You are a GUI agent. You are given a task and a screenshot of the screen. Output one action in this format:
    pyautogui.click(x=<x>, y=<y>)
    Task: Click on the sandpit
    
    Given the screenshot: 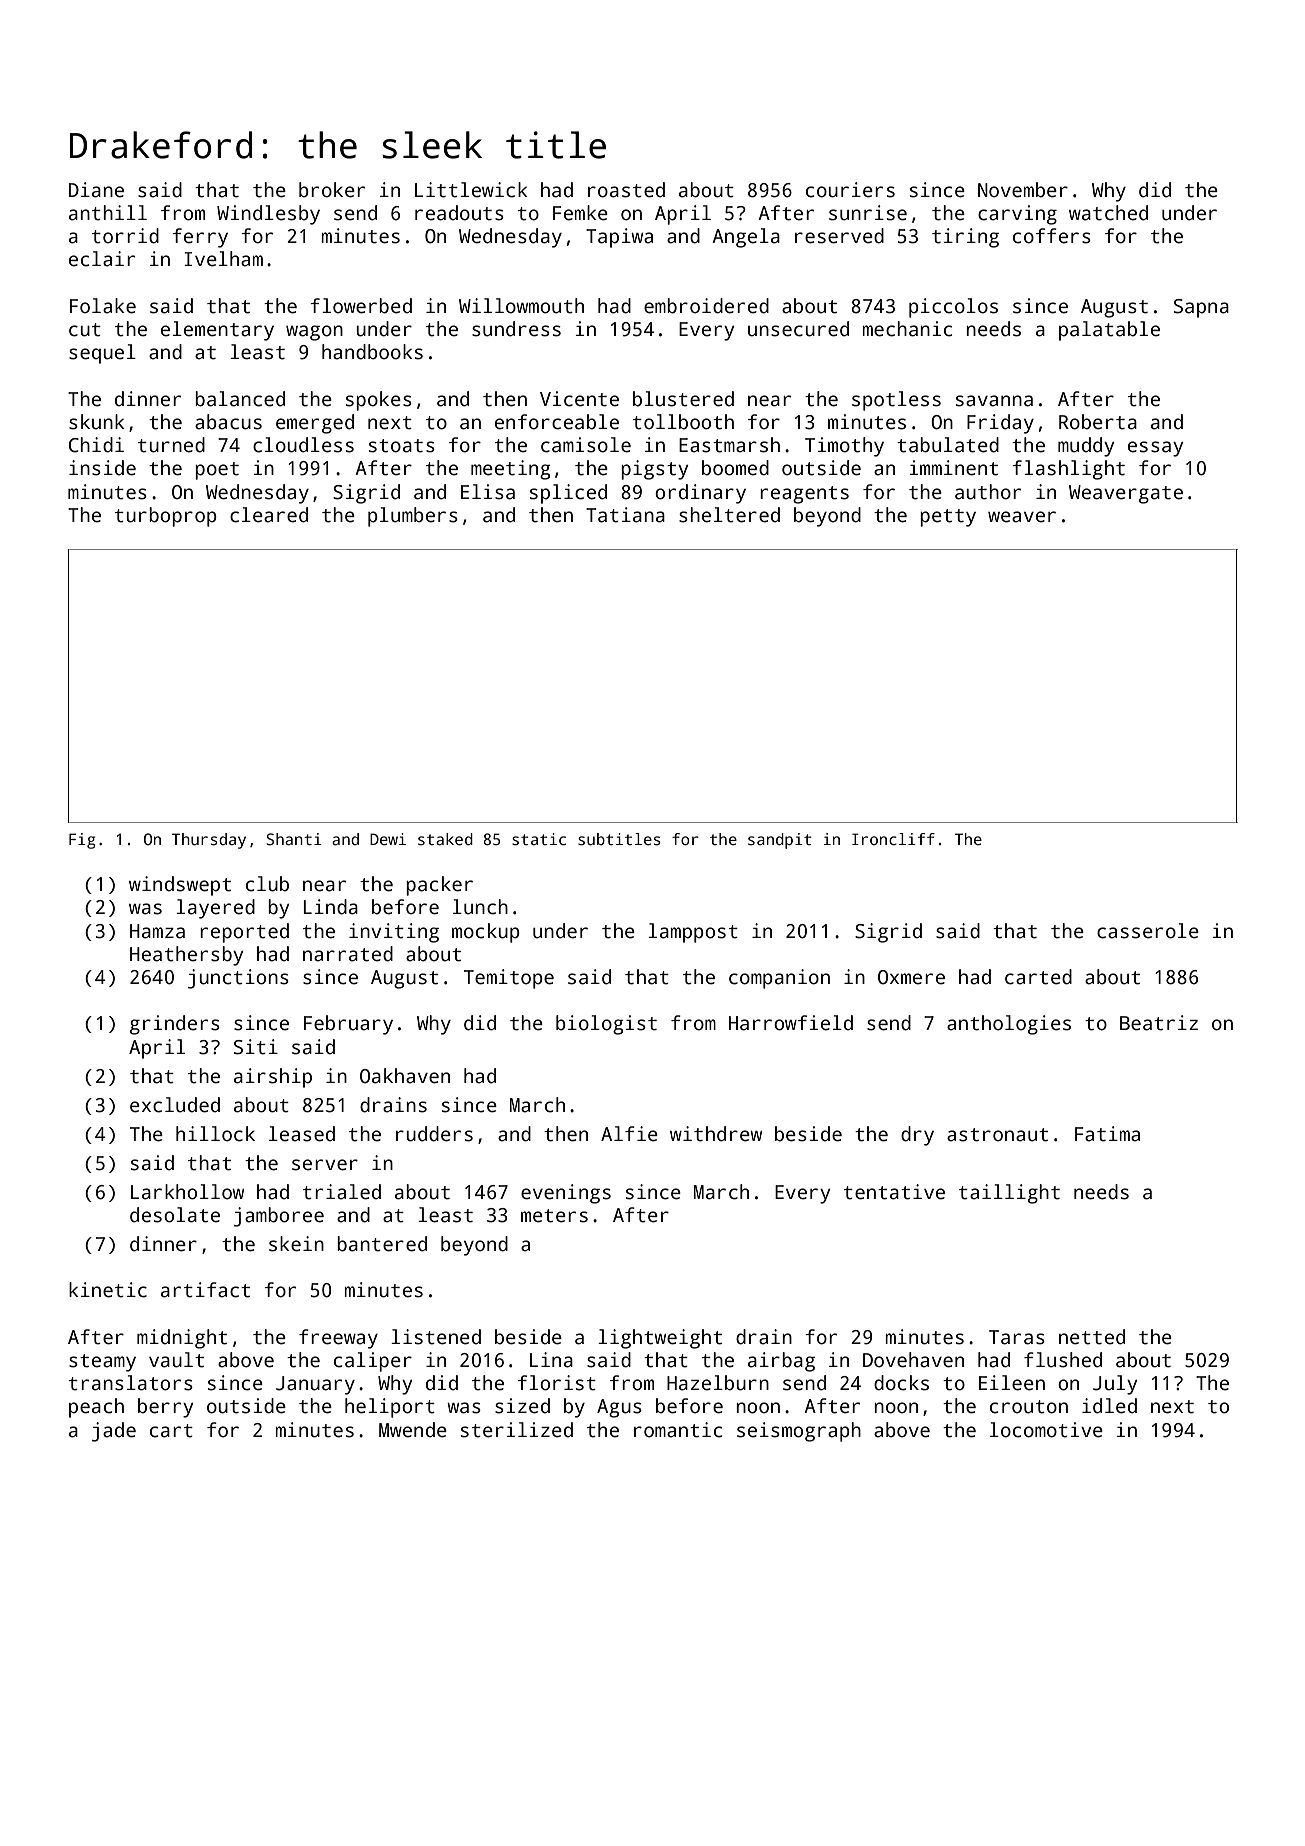 What is the action you would take?
    pyautogui.click(x=780, y=841)
